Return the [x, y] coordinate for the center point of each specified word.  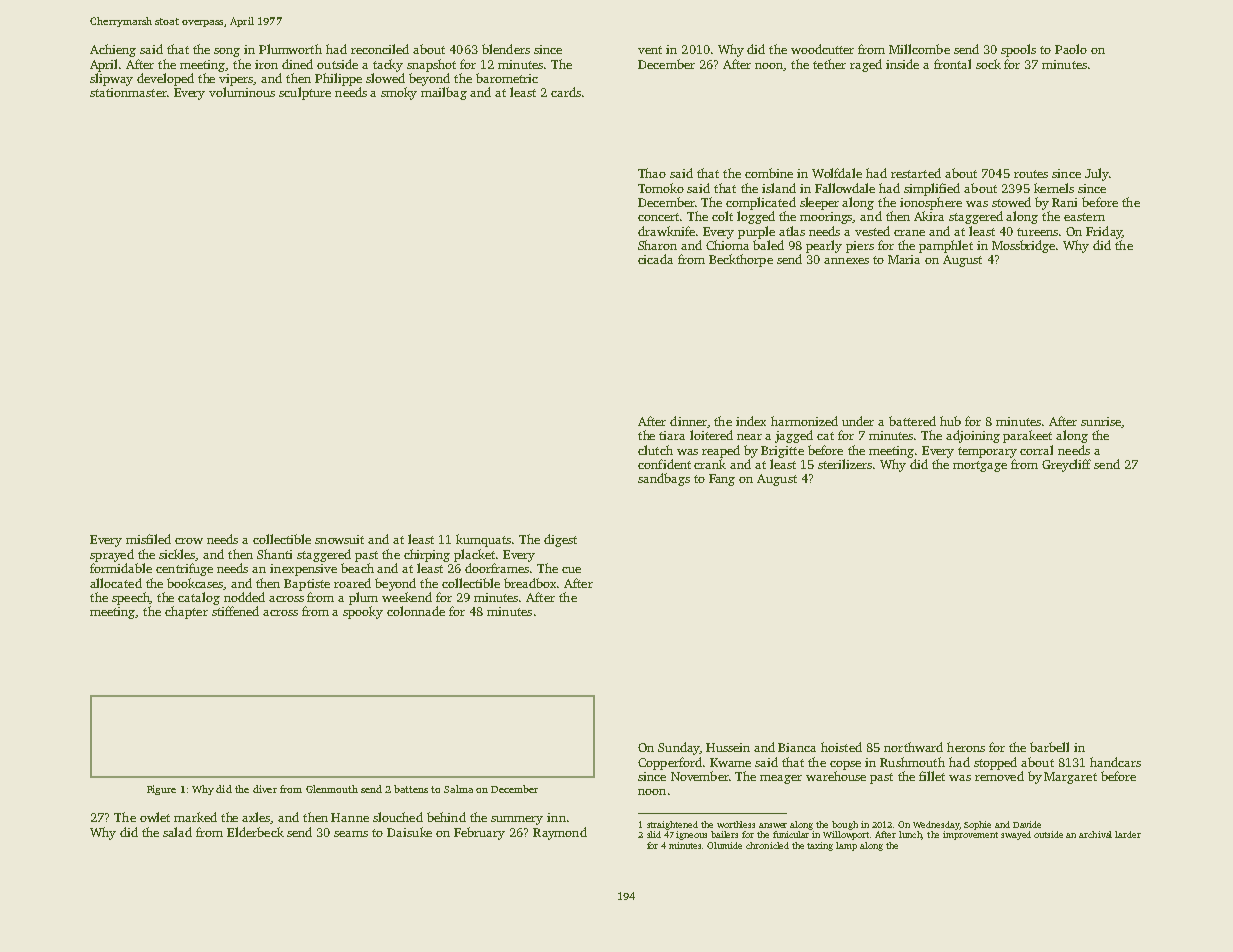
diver [265, 789]
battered [912, 421]
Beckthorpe [741, 260]
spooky [363, 612]
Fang [722, 480]
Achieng [113, 50]
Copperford [670, 763]
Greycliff [1066, 465]
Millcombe [919, 49]
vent [650, 50]
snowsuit [339, 539]
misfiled [148, 539]
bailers [724, 834]
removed [999, 776]
